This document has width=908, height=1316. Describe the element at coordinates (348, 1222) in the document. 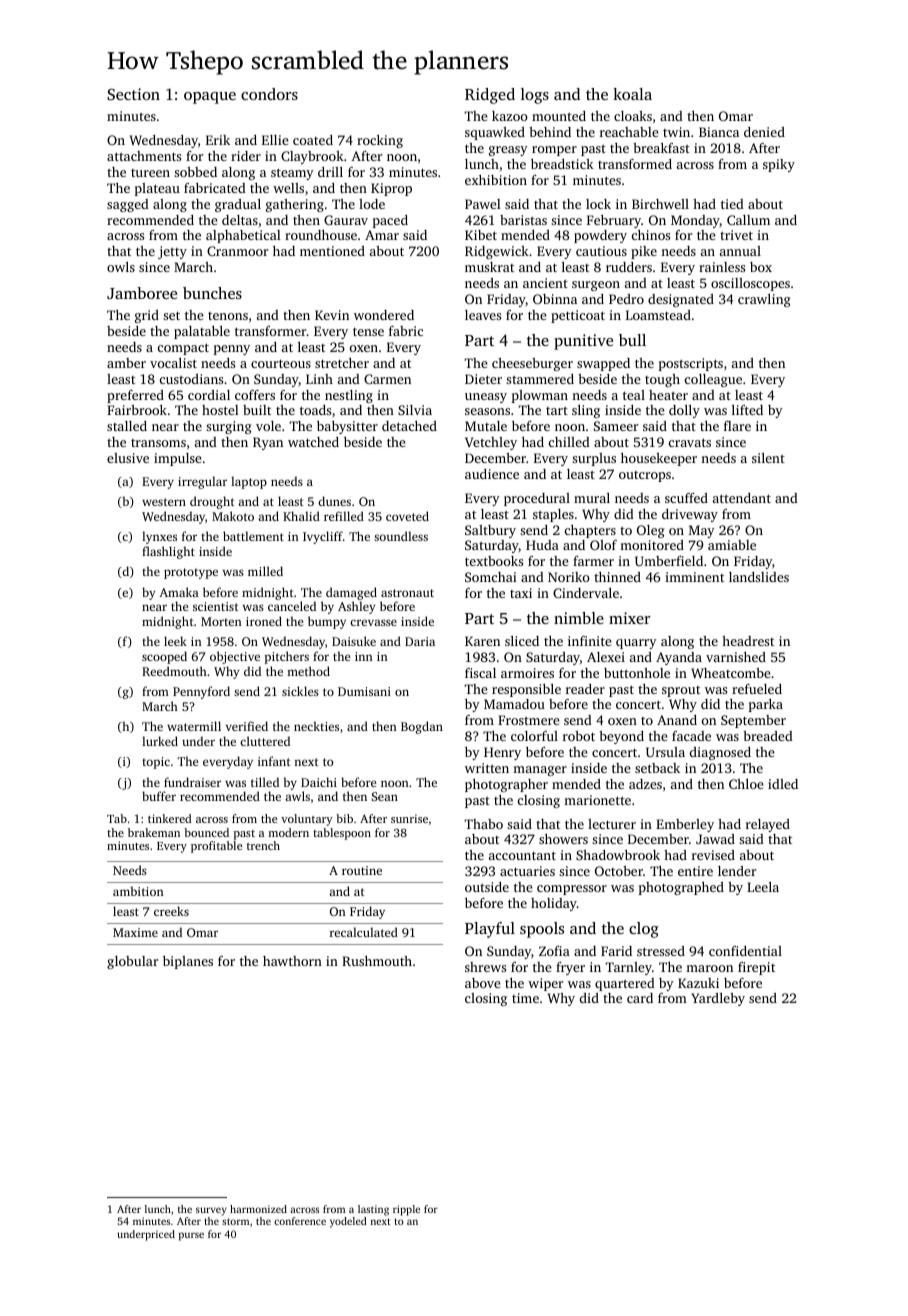

I see `yodeled` at that location.
